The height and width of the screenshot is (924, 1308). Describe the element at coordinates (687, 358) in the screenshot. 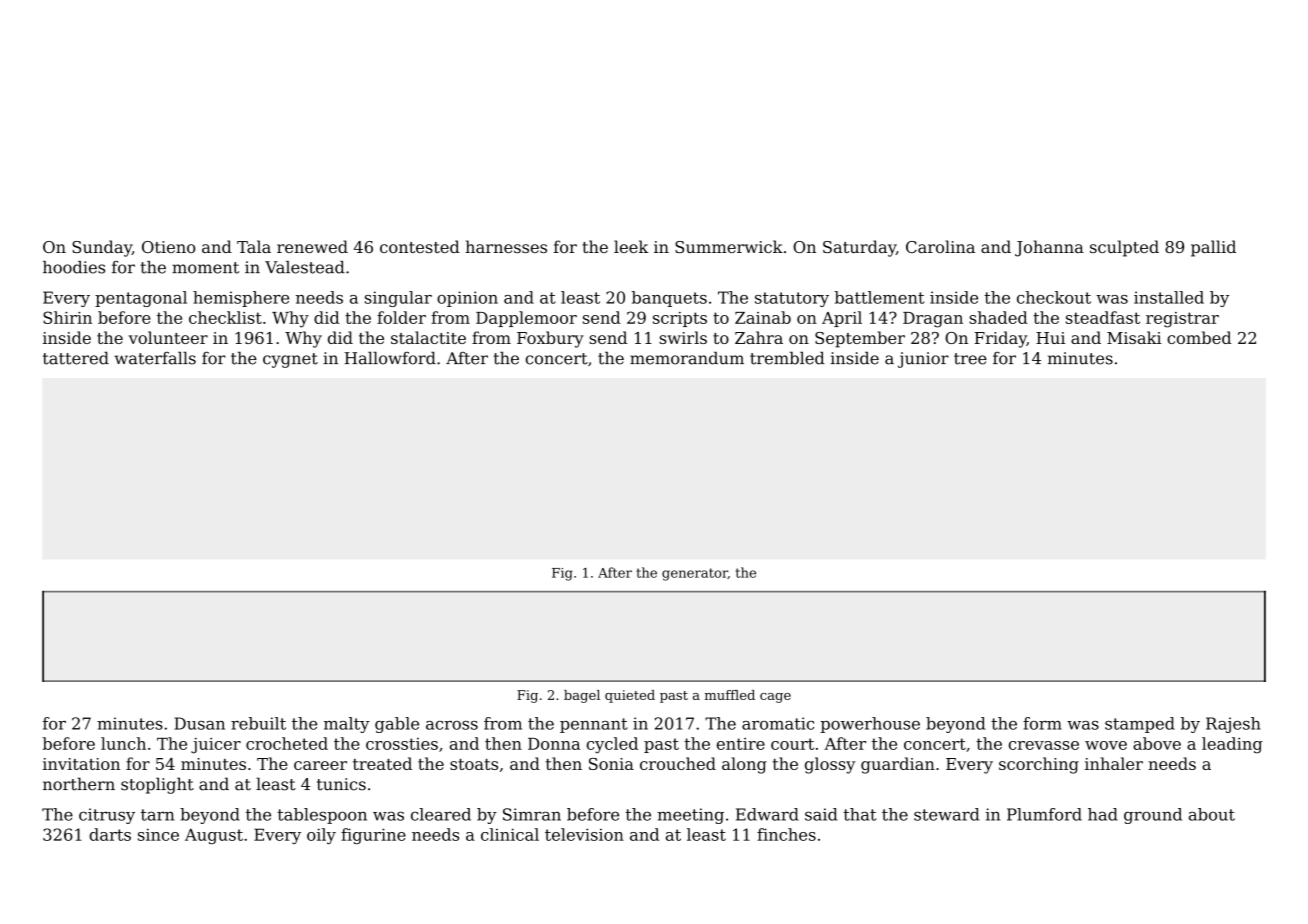

I see `memorandum` at that location.
